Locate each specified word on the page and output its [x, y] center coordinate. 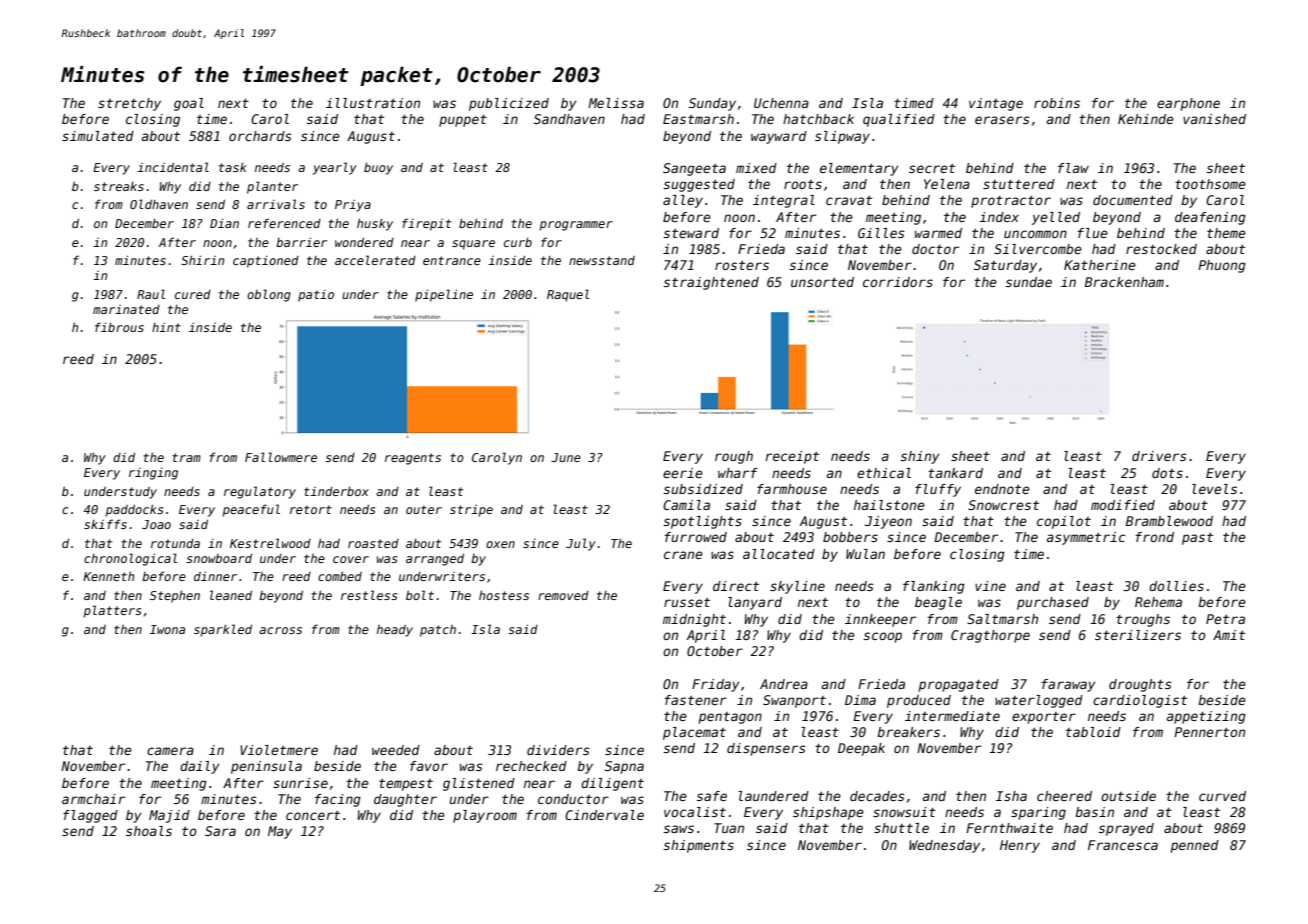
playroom [485, 816]
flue [1093, 233]
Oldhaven [159, 204]
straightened [711, 283]
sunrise [300, 783]
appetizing [1206, 717]
